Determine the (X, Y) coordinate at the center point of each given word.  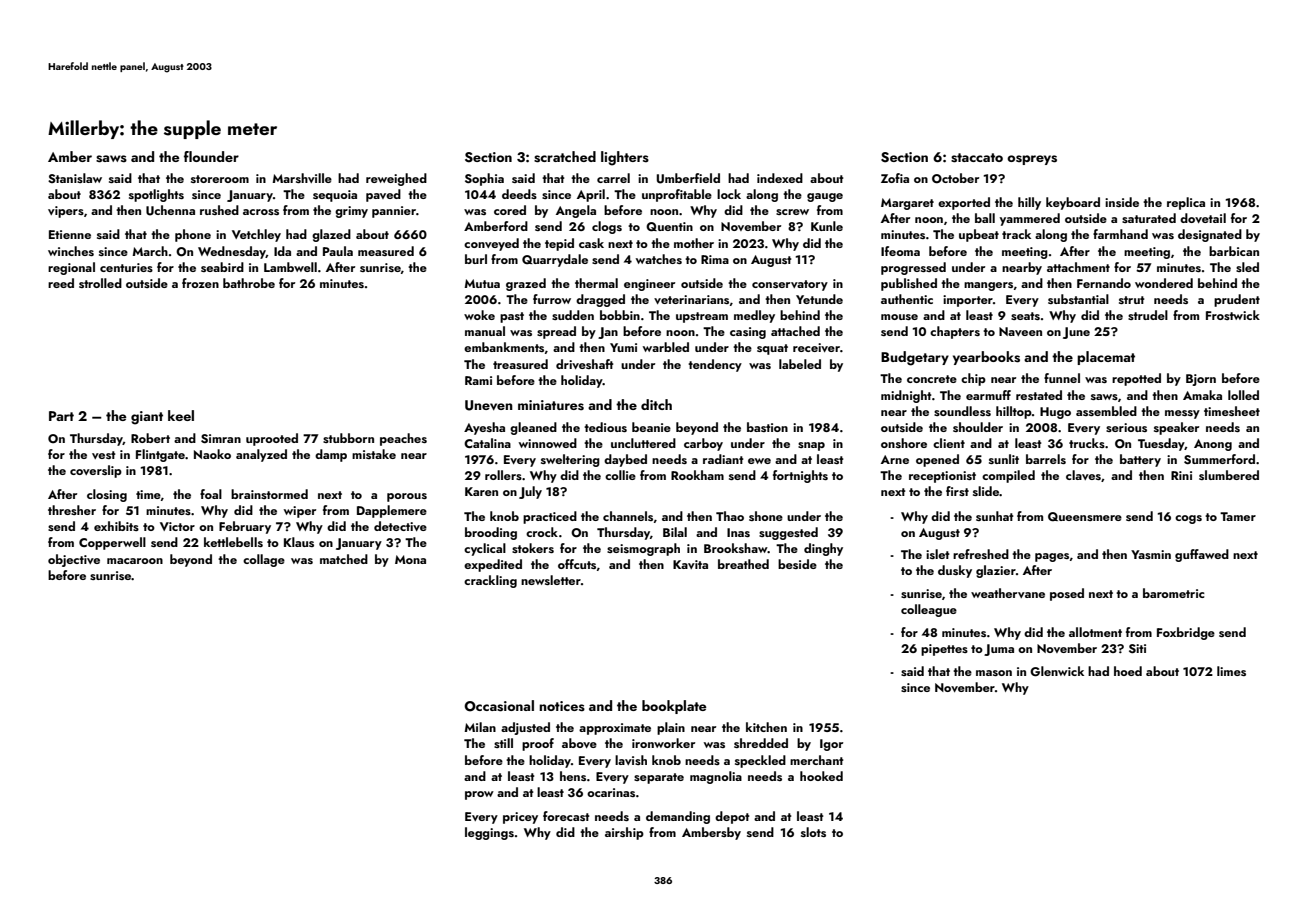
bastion (767, 427)
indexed (780, 178)
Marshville (302, 178)
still (503, 743)
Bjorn (1201, 380)
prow (479, 795)
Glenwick (1057, 671)
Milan (480, 727)
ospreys (1032, 160)
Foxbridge (1186, 633)
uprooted (272, 439)
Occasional (499, 706)
